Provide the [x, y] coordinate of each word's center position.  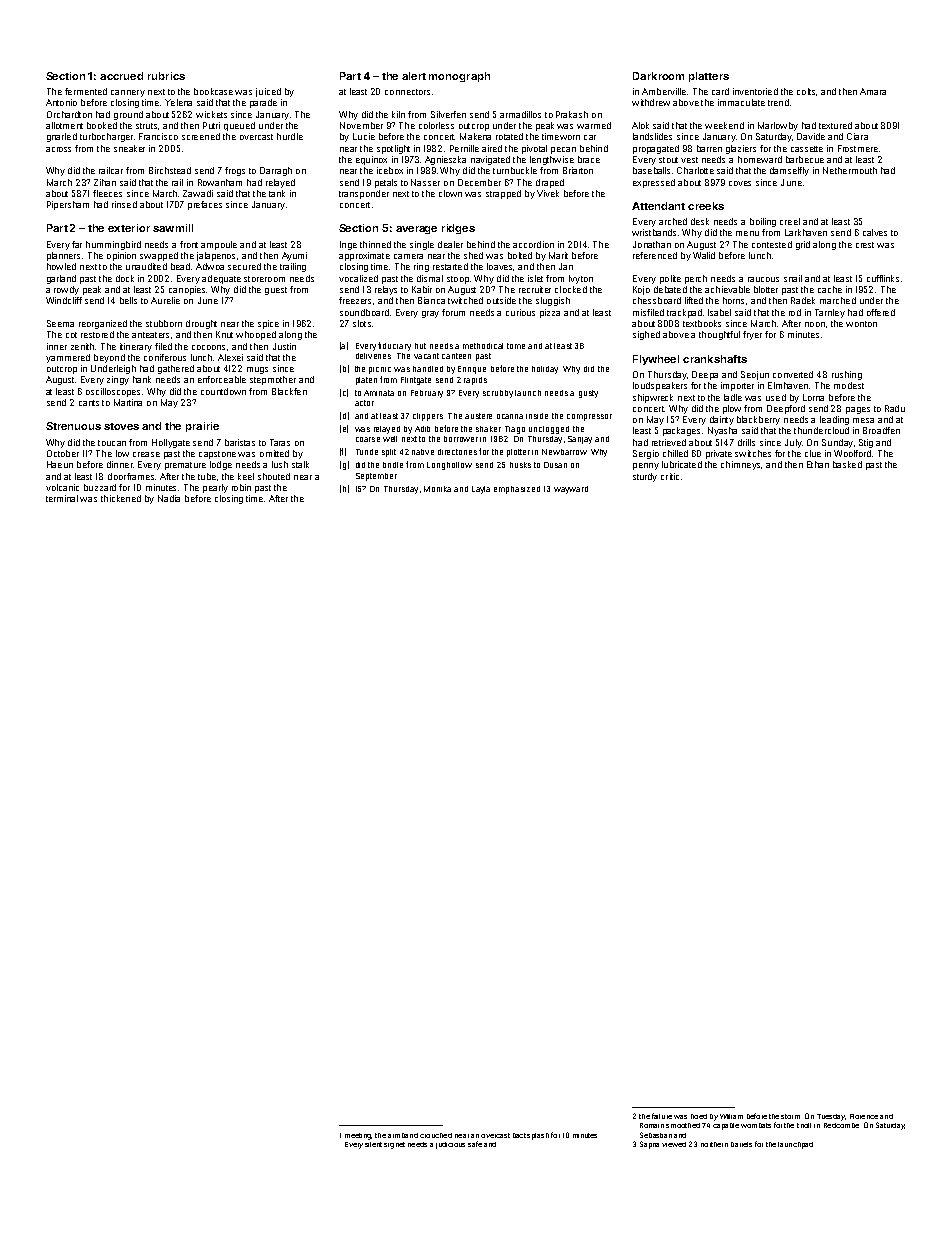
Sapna [649, 1145]
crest [865, 245]
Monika [437, 489]
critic [670, 476]
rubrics [166, 76]
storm [790, 1116]
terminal [62, 498]
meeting [358, 1136]
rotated [509, 136]
